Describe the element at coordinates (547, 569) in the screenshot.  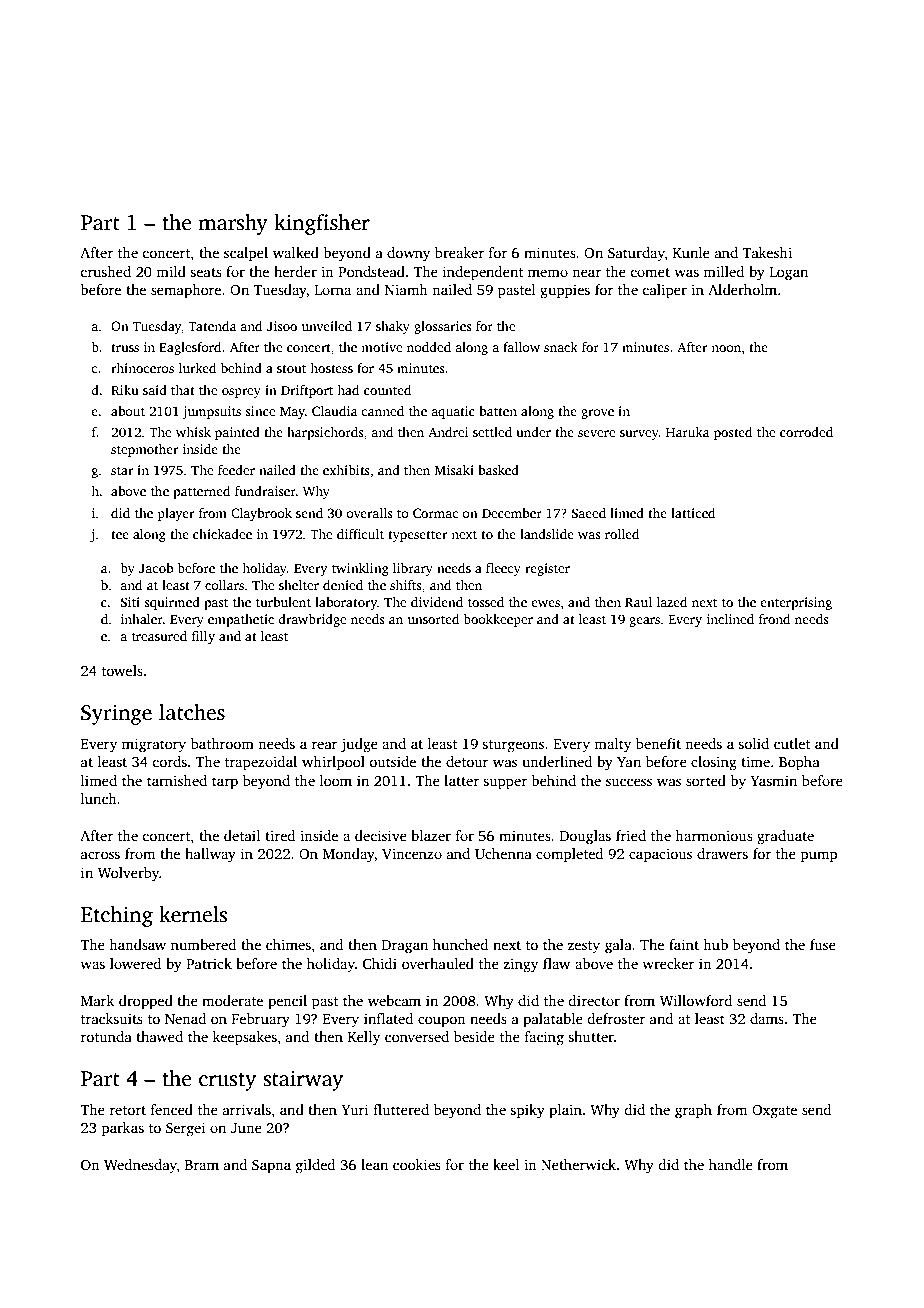
I see `register` at that location.
